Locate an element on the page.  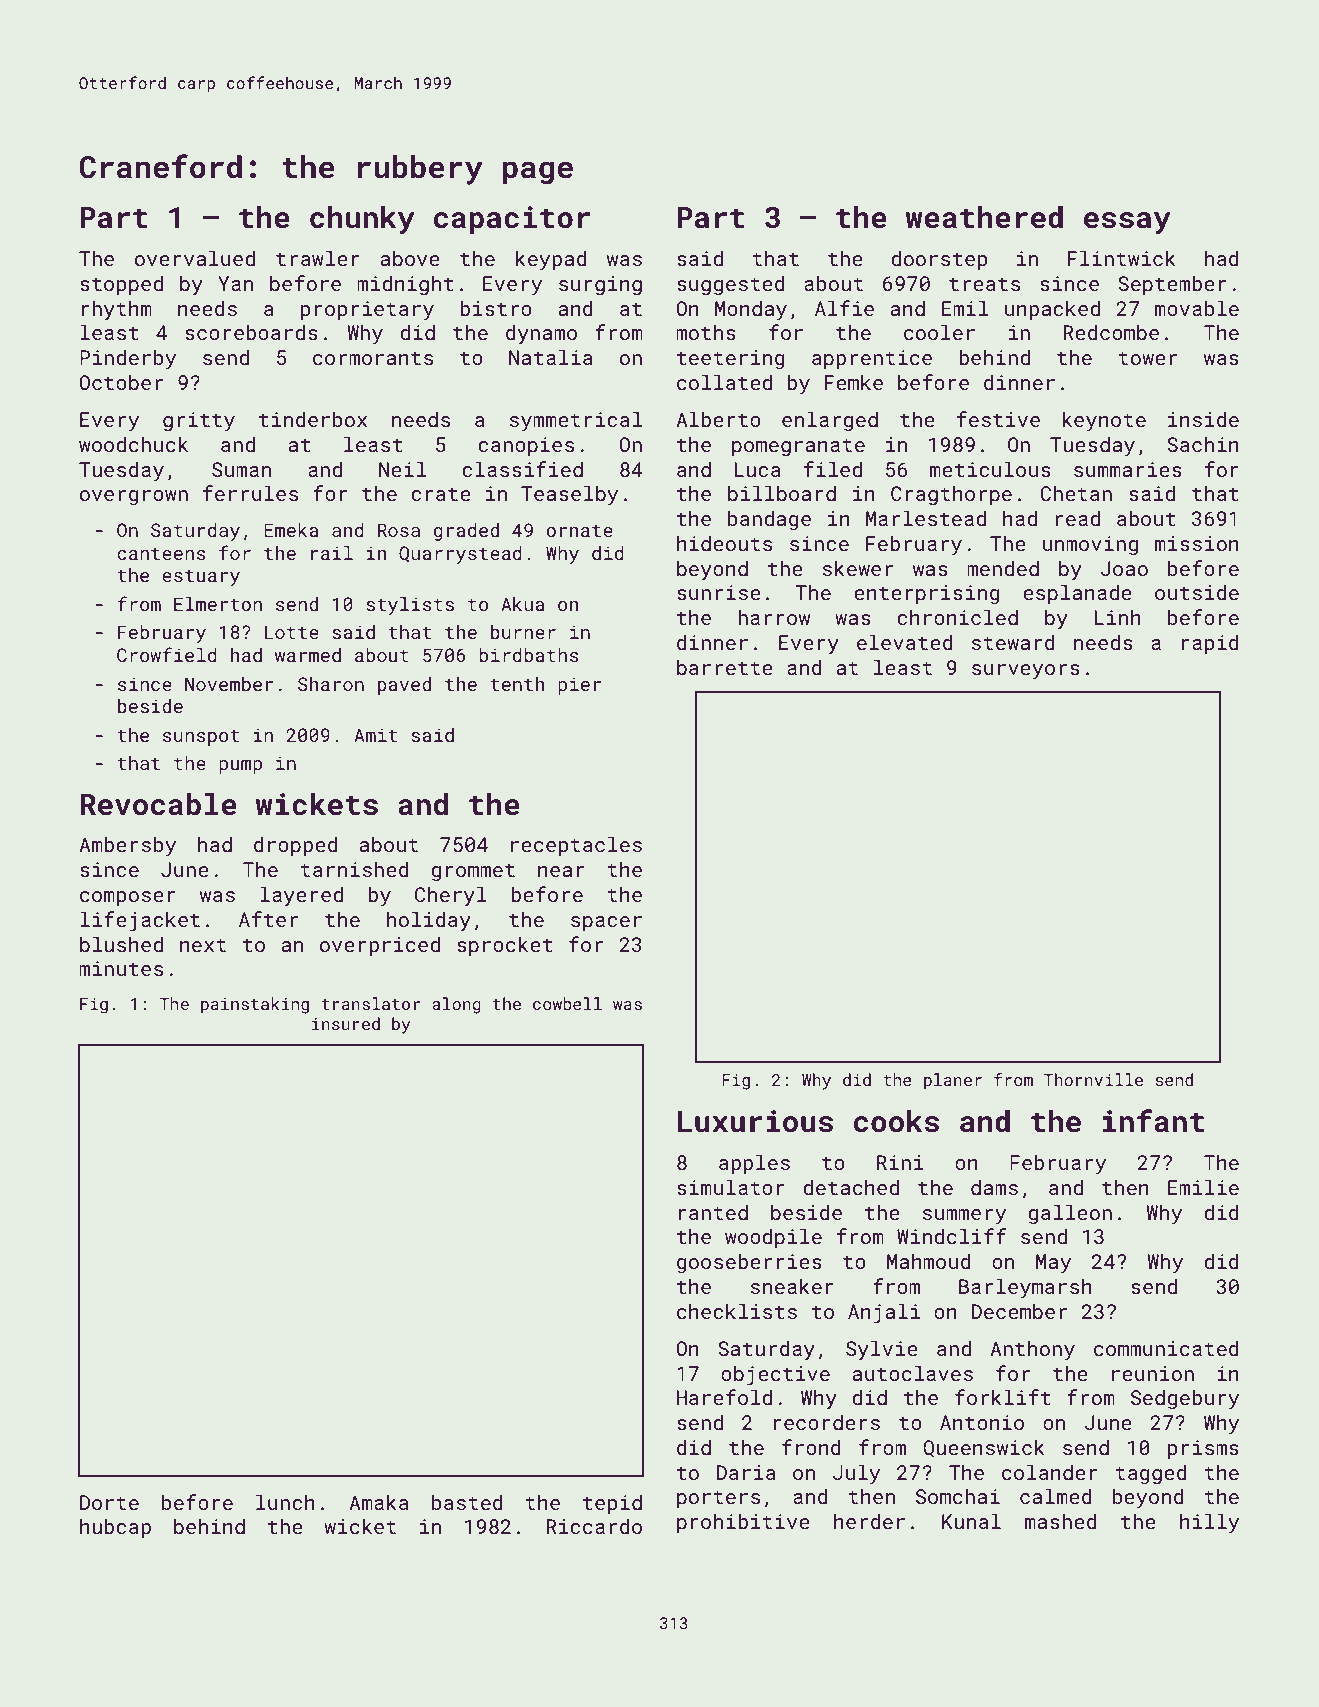
suggested is located at coordinates (731, 285).
